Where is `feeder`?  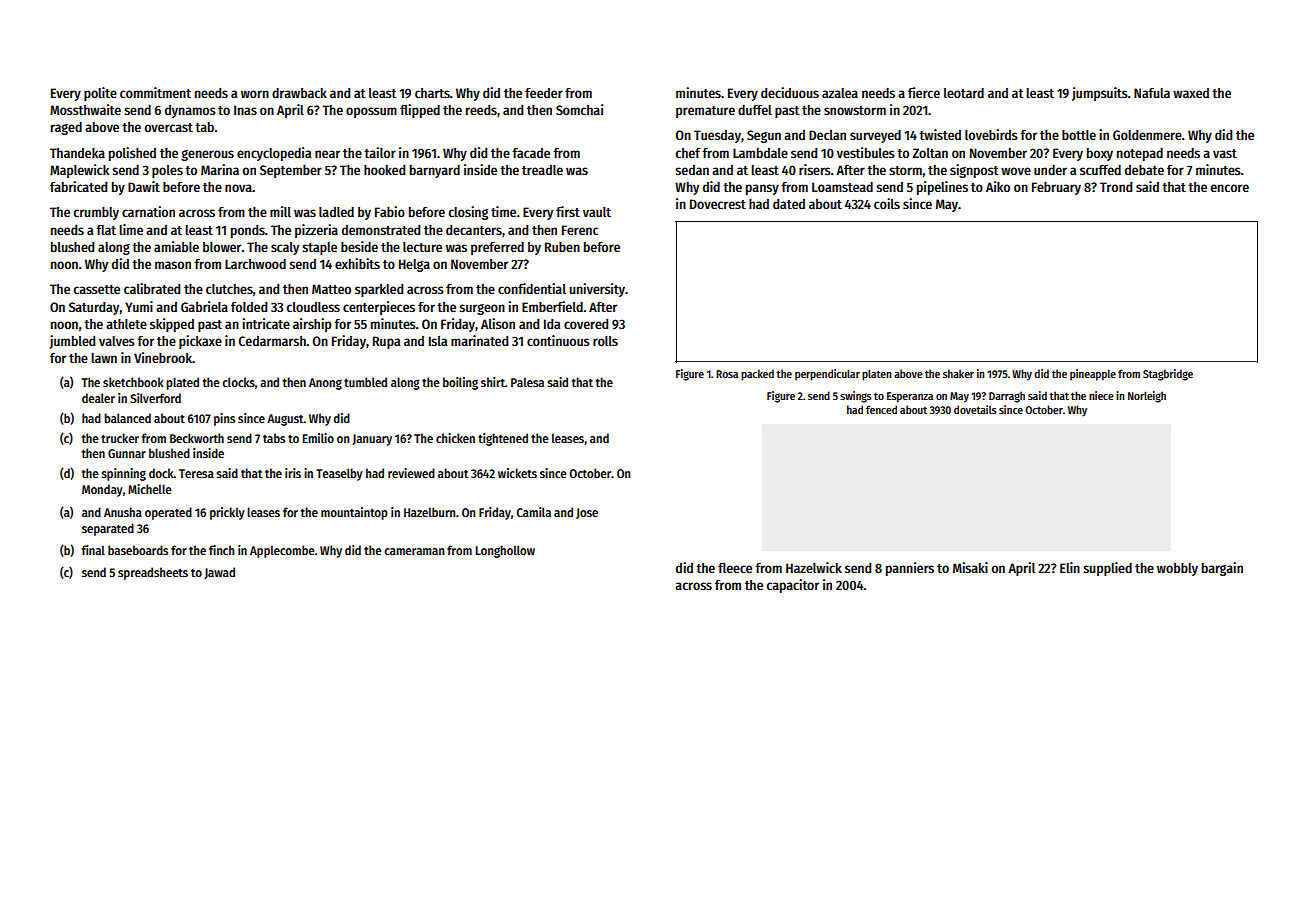
feeder is located at coordinates (544, 93).
